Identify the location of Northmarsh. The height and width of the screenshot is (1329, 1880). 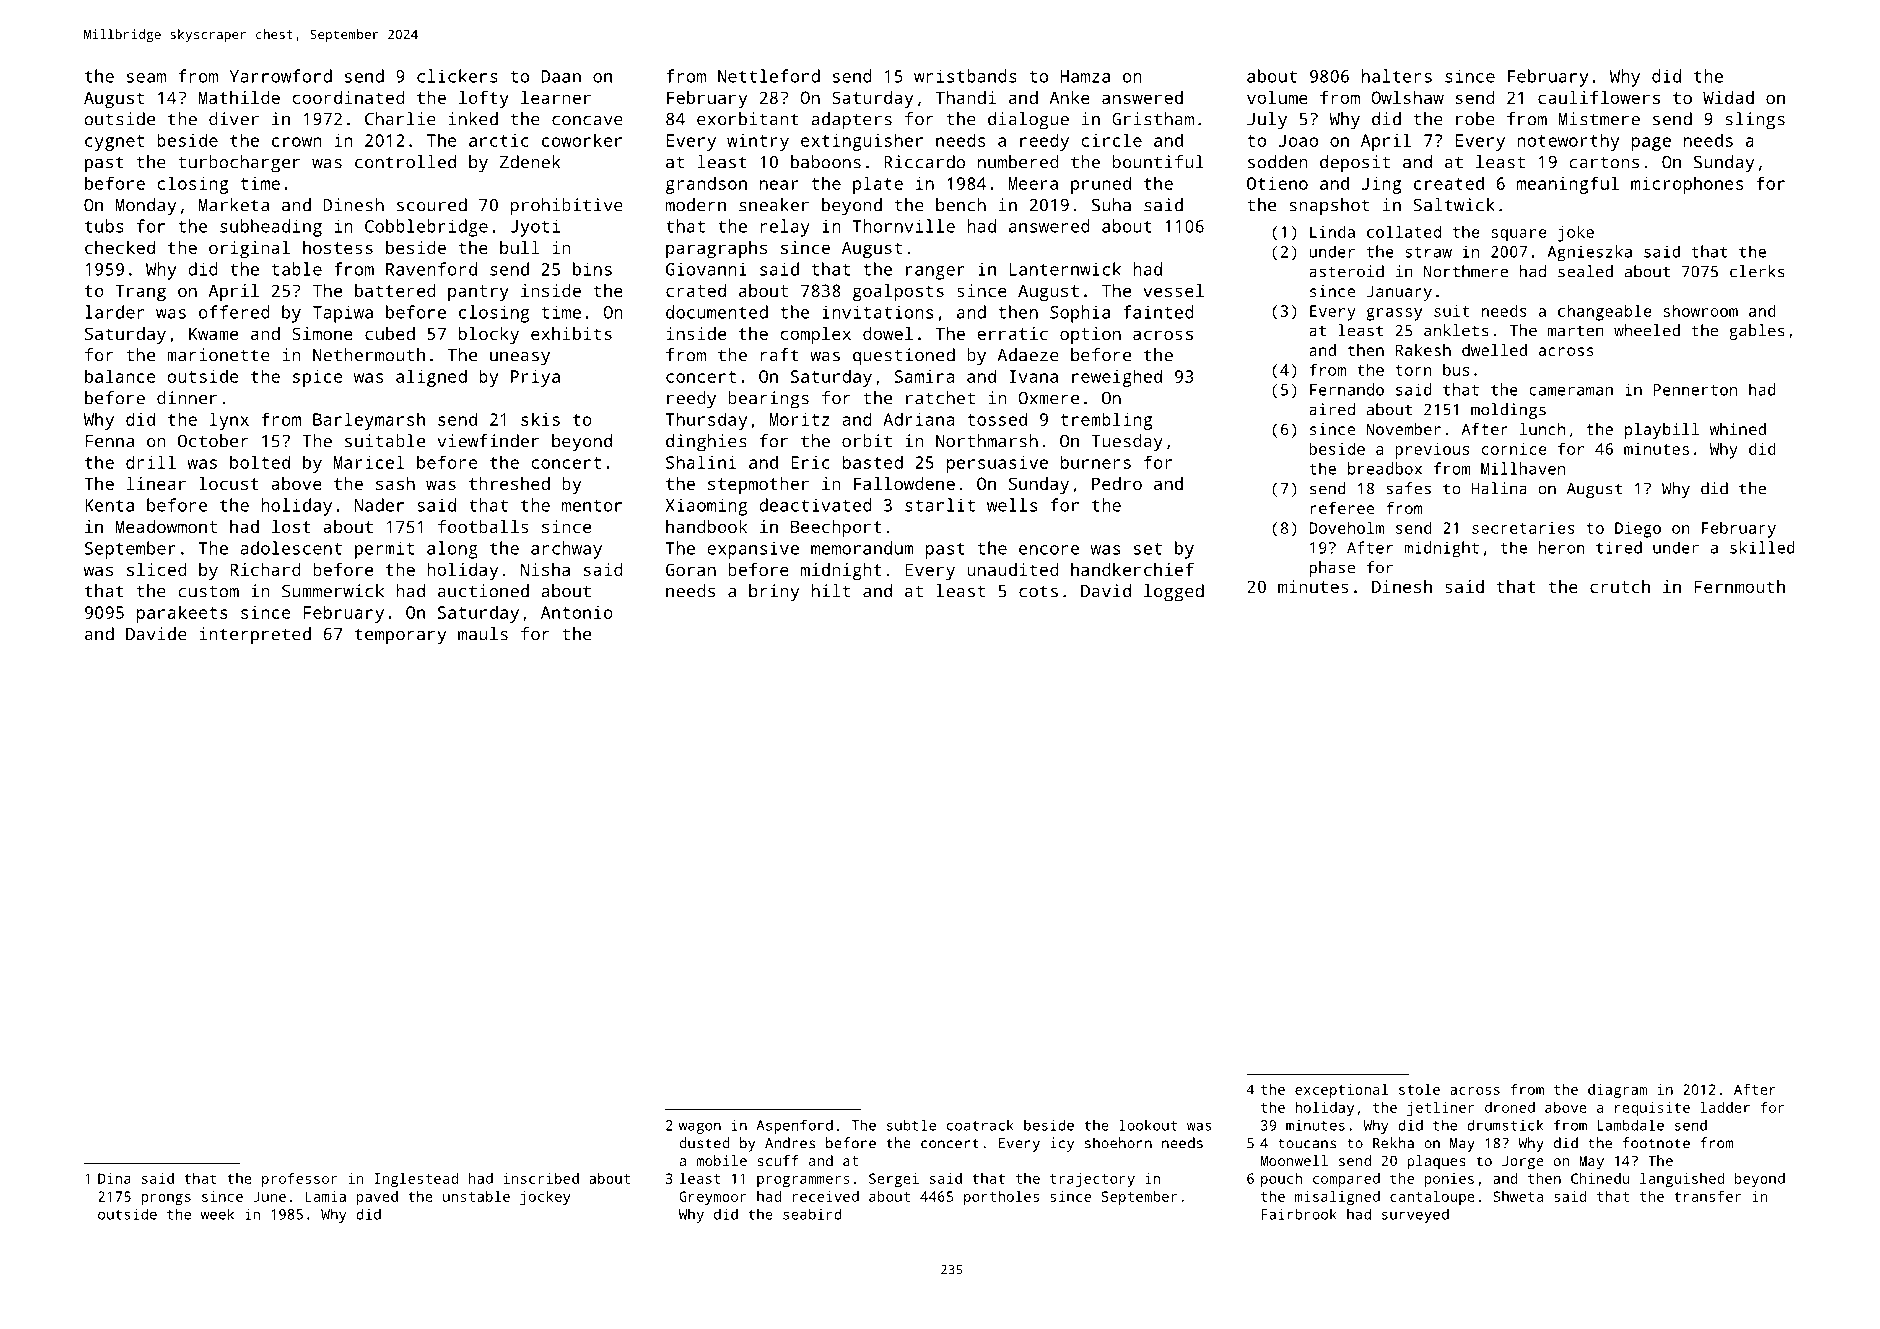
(987, 441).
